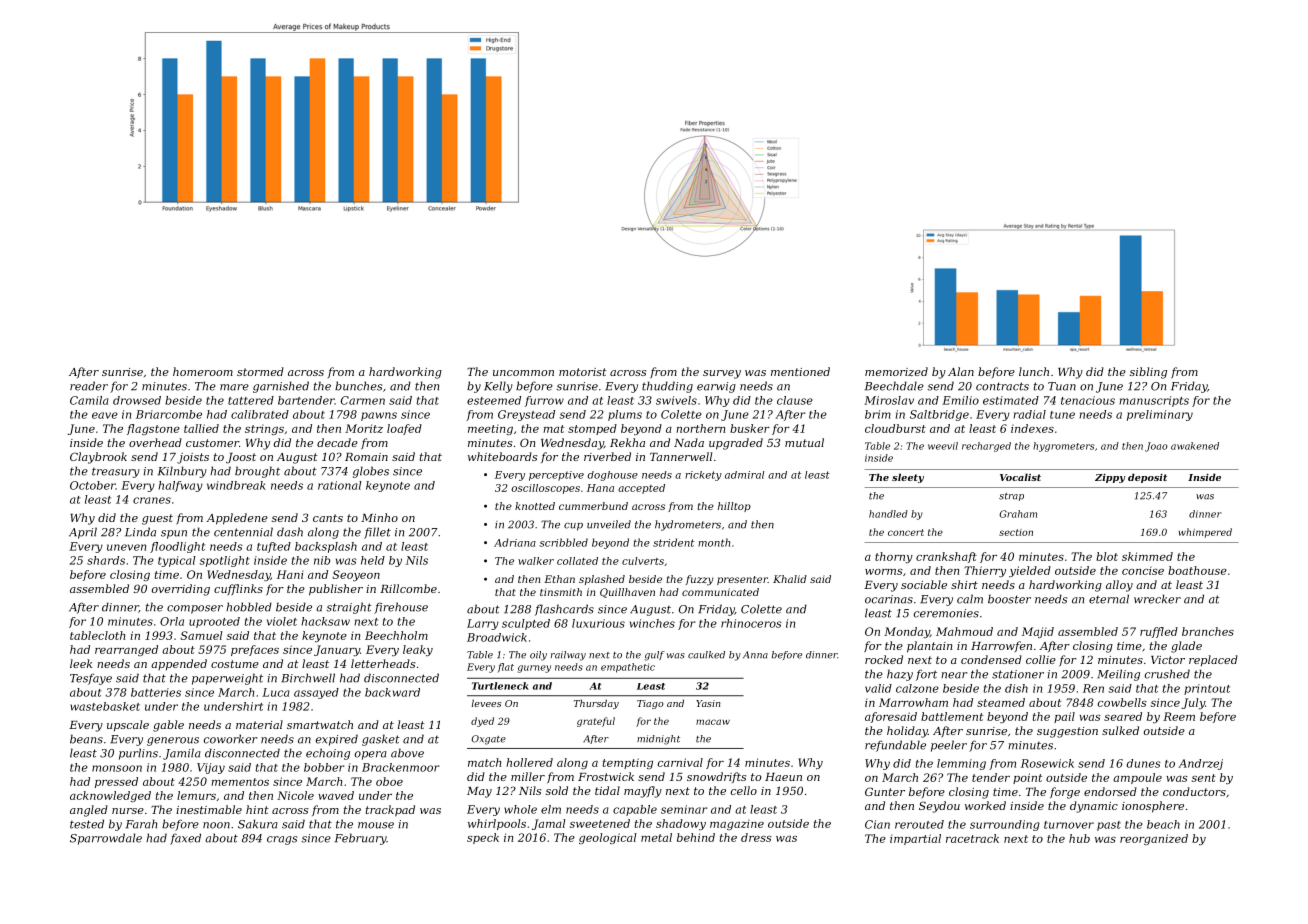  What do you see at coordinates (282, 840) in the document?
I see `crags` at bounding box center [282, 840].
